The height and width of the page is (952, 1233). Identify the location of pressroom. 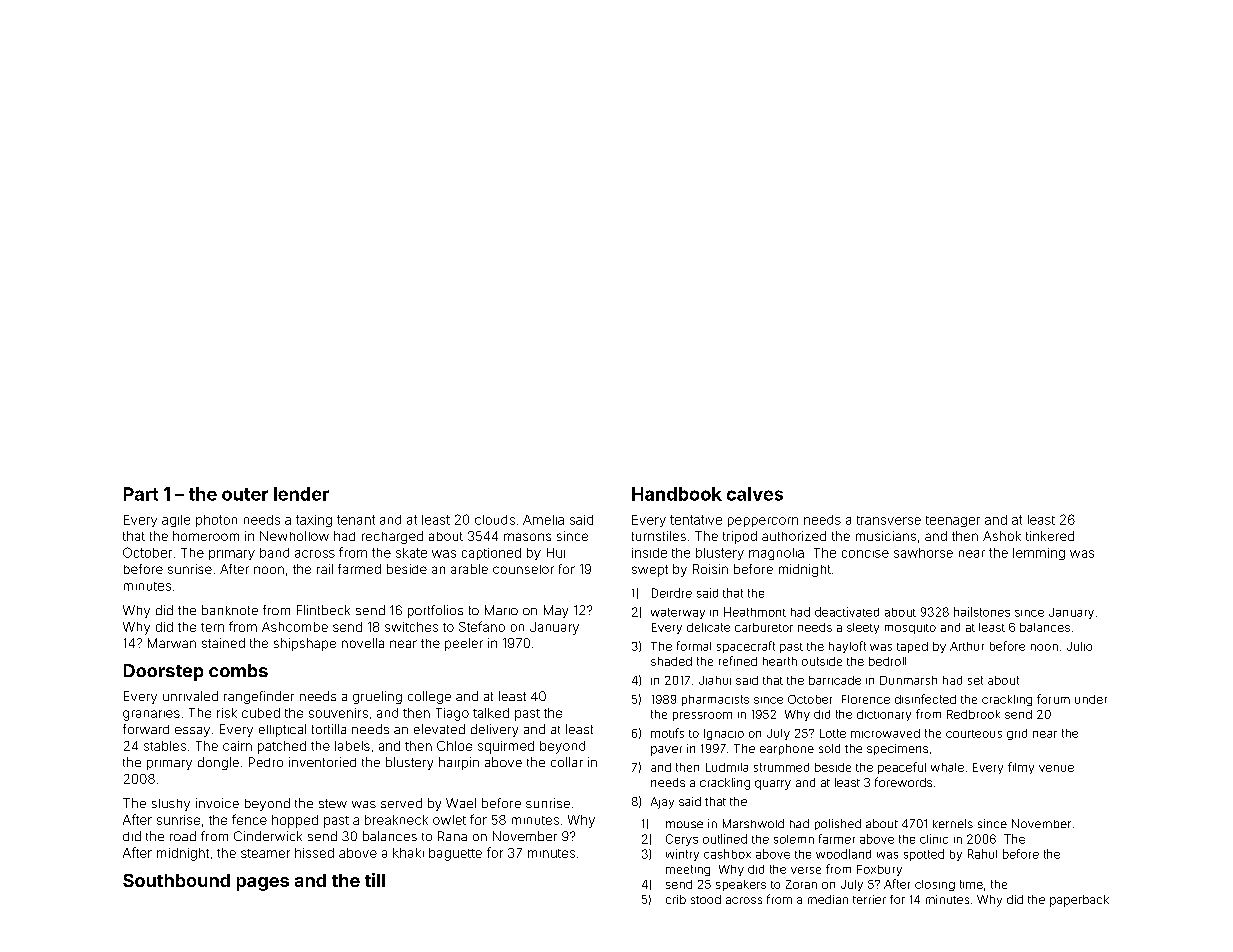
(702, 716).
